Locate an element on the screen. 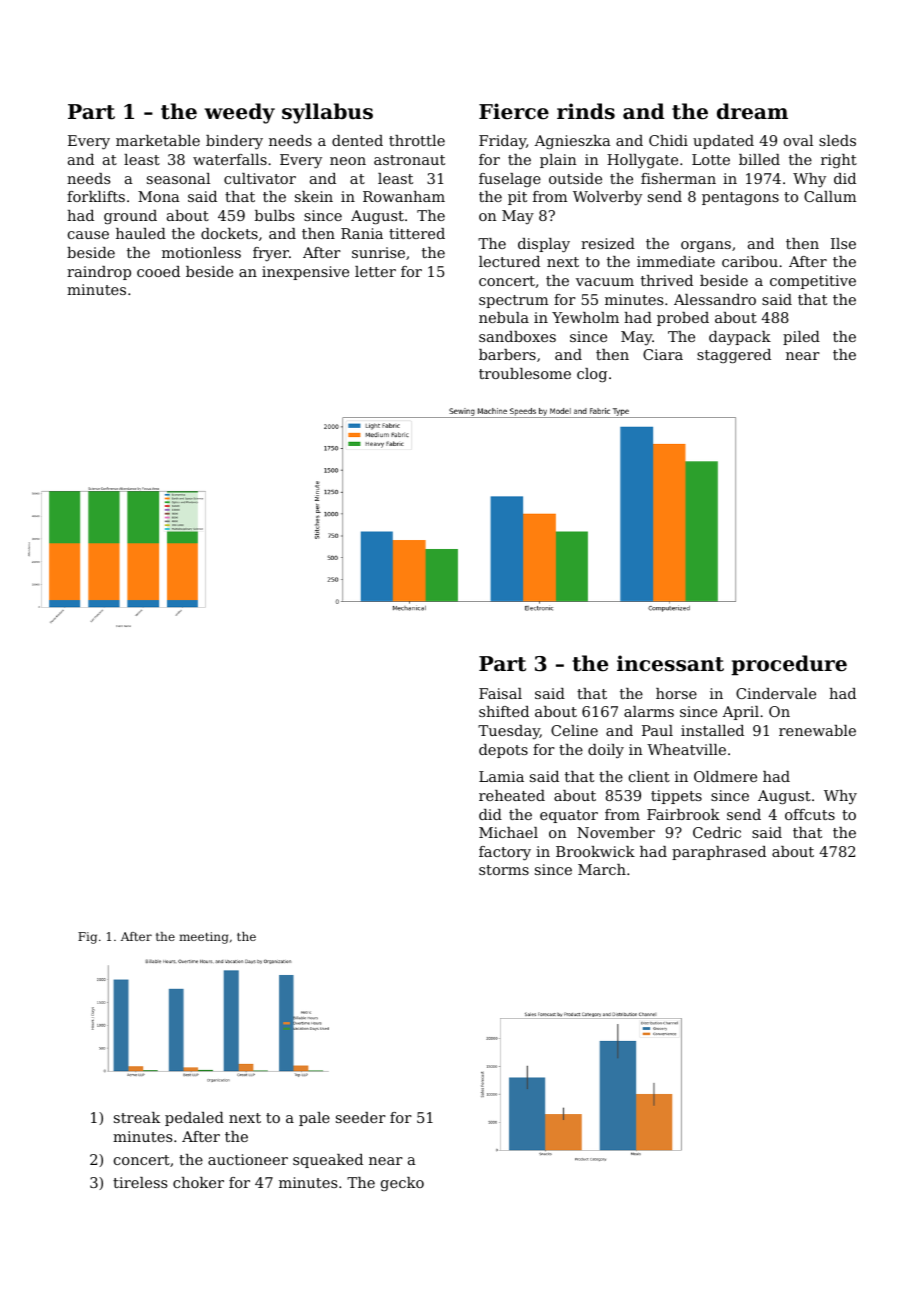 Image resolution: width=924 pixels, height=1308 pixels. shifted is located at coordinates (504, 711).
